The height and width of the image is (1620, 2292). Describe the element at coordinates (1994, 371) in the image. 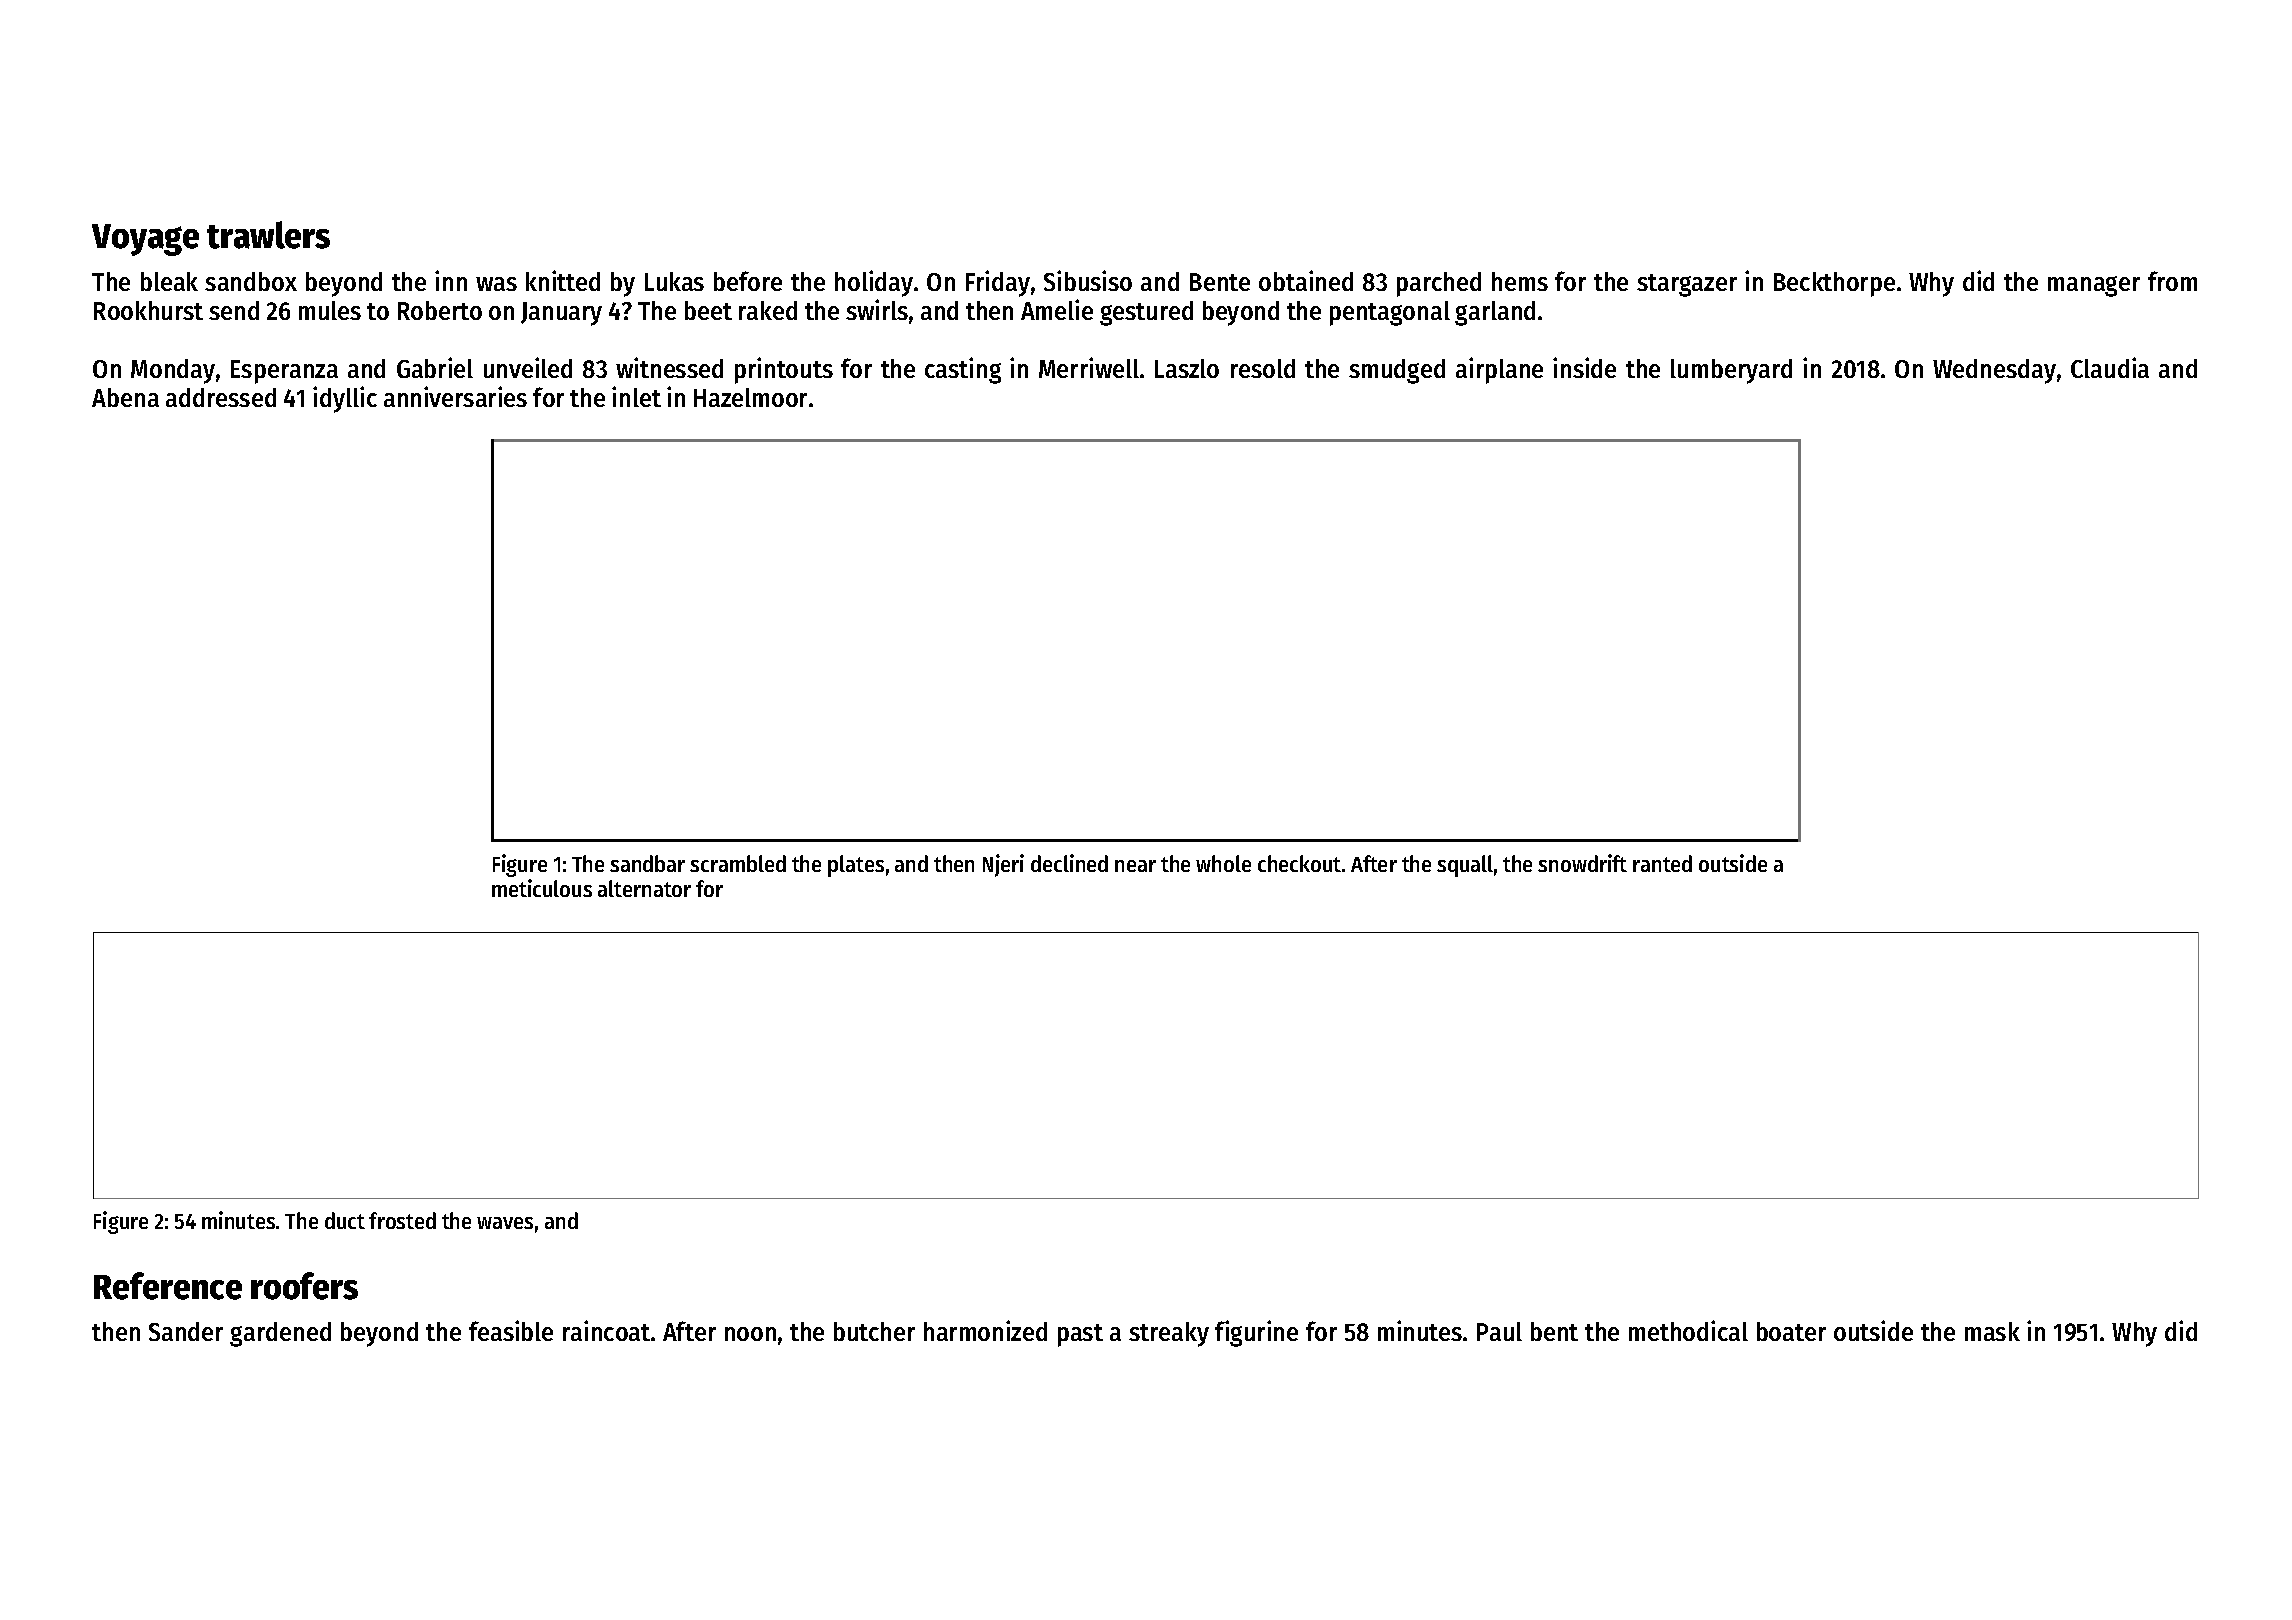

I see `Wednesday` at that location.
